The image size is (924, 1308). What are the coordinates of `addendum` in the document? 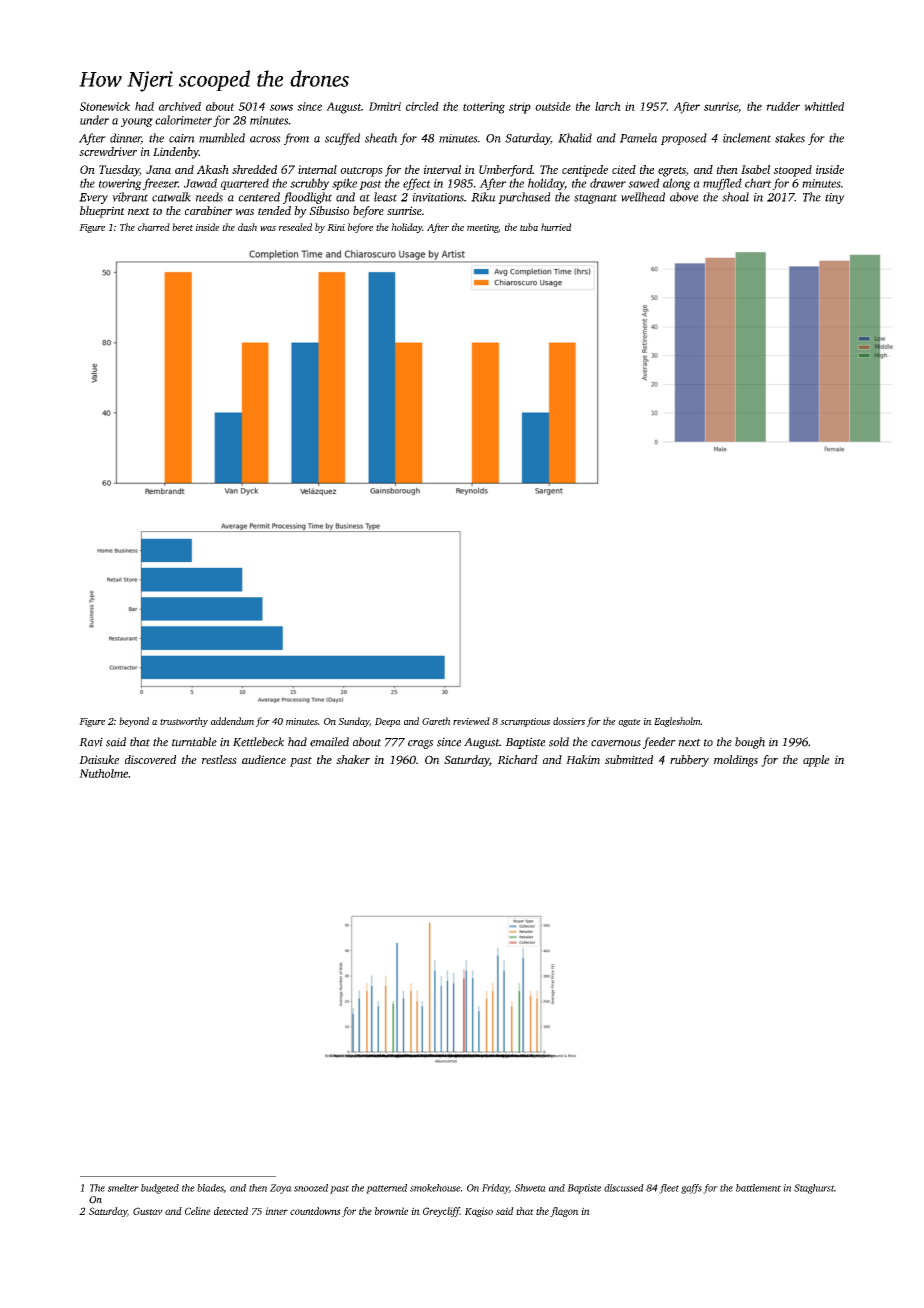 It's located at (232, 721).
